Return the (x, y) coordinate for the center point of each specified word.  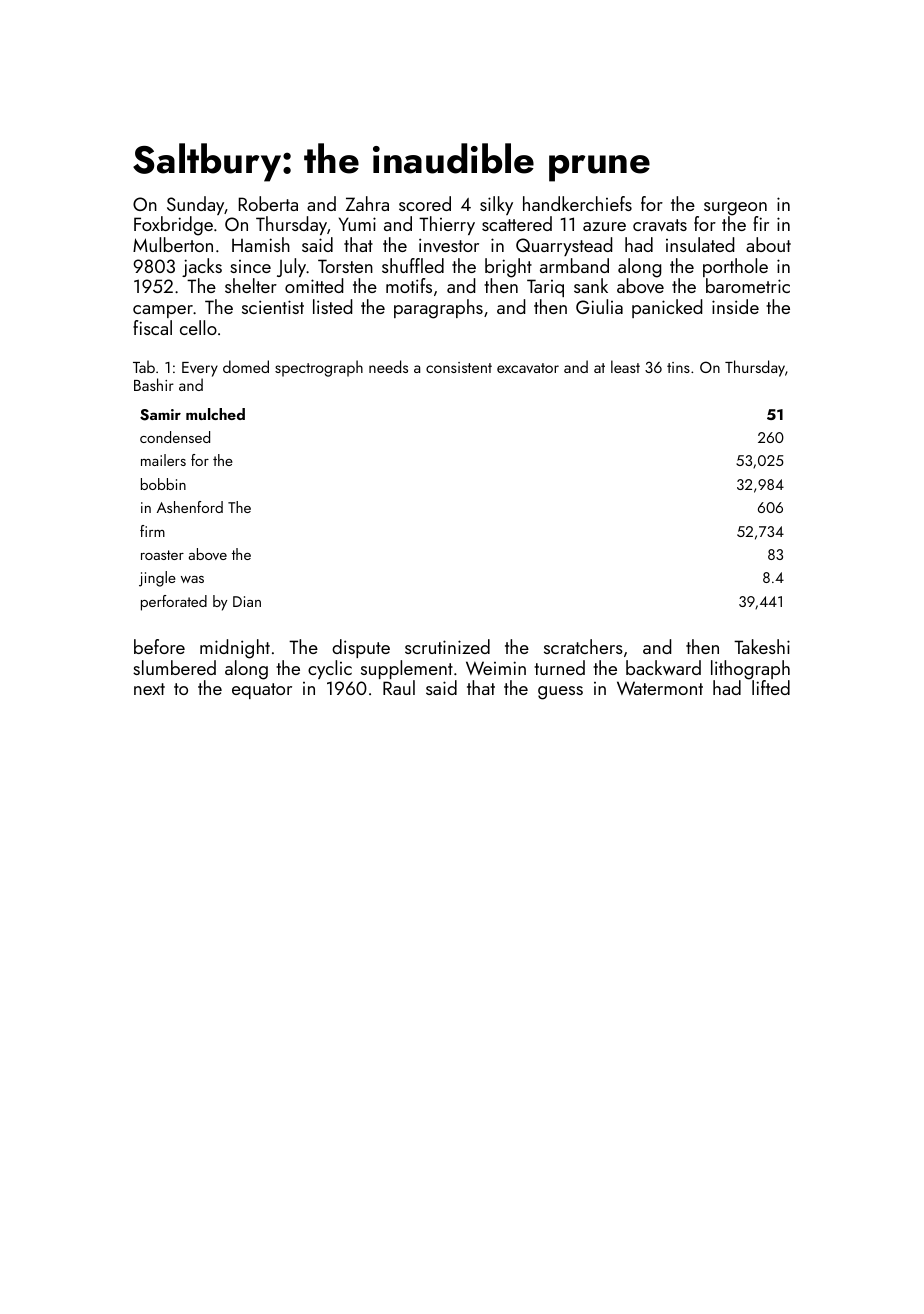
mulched (215, 414)
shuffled (413, 265)
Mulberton (173, 244)
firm (152, 531)
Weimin (496, 668)
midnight (235, 649)
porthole (735, 267)
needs (388, 366)
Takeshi (762, 646)
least (625, 366)
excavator (528, 368)
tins (678, 367)
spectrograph (319, 368)
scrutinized (447, 646)
